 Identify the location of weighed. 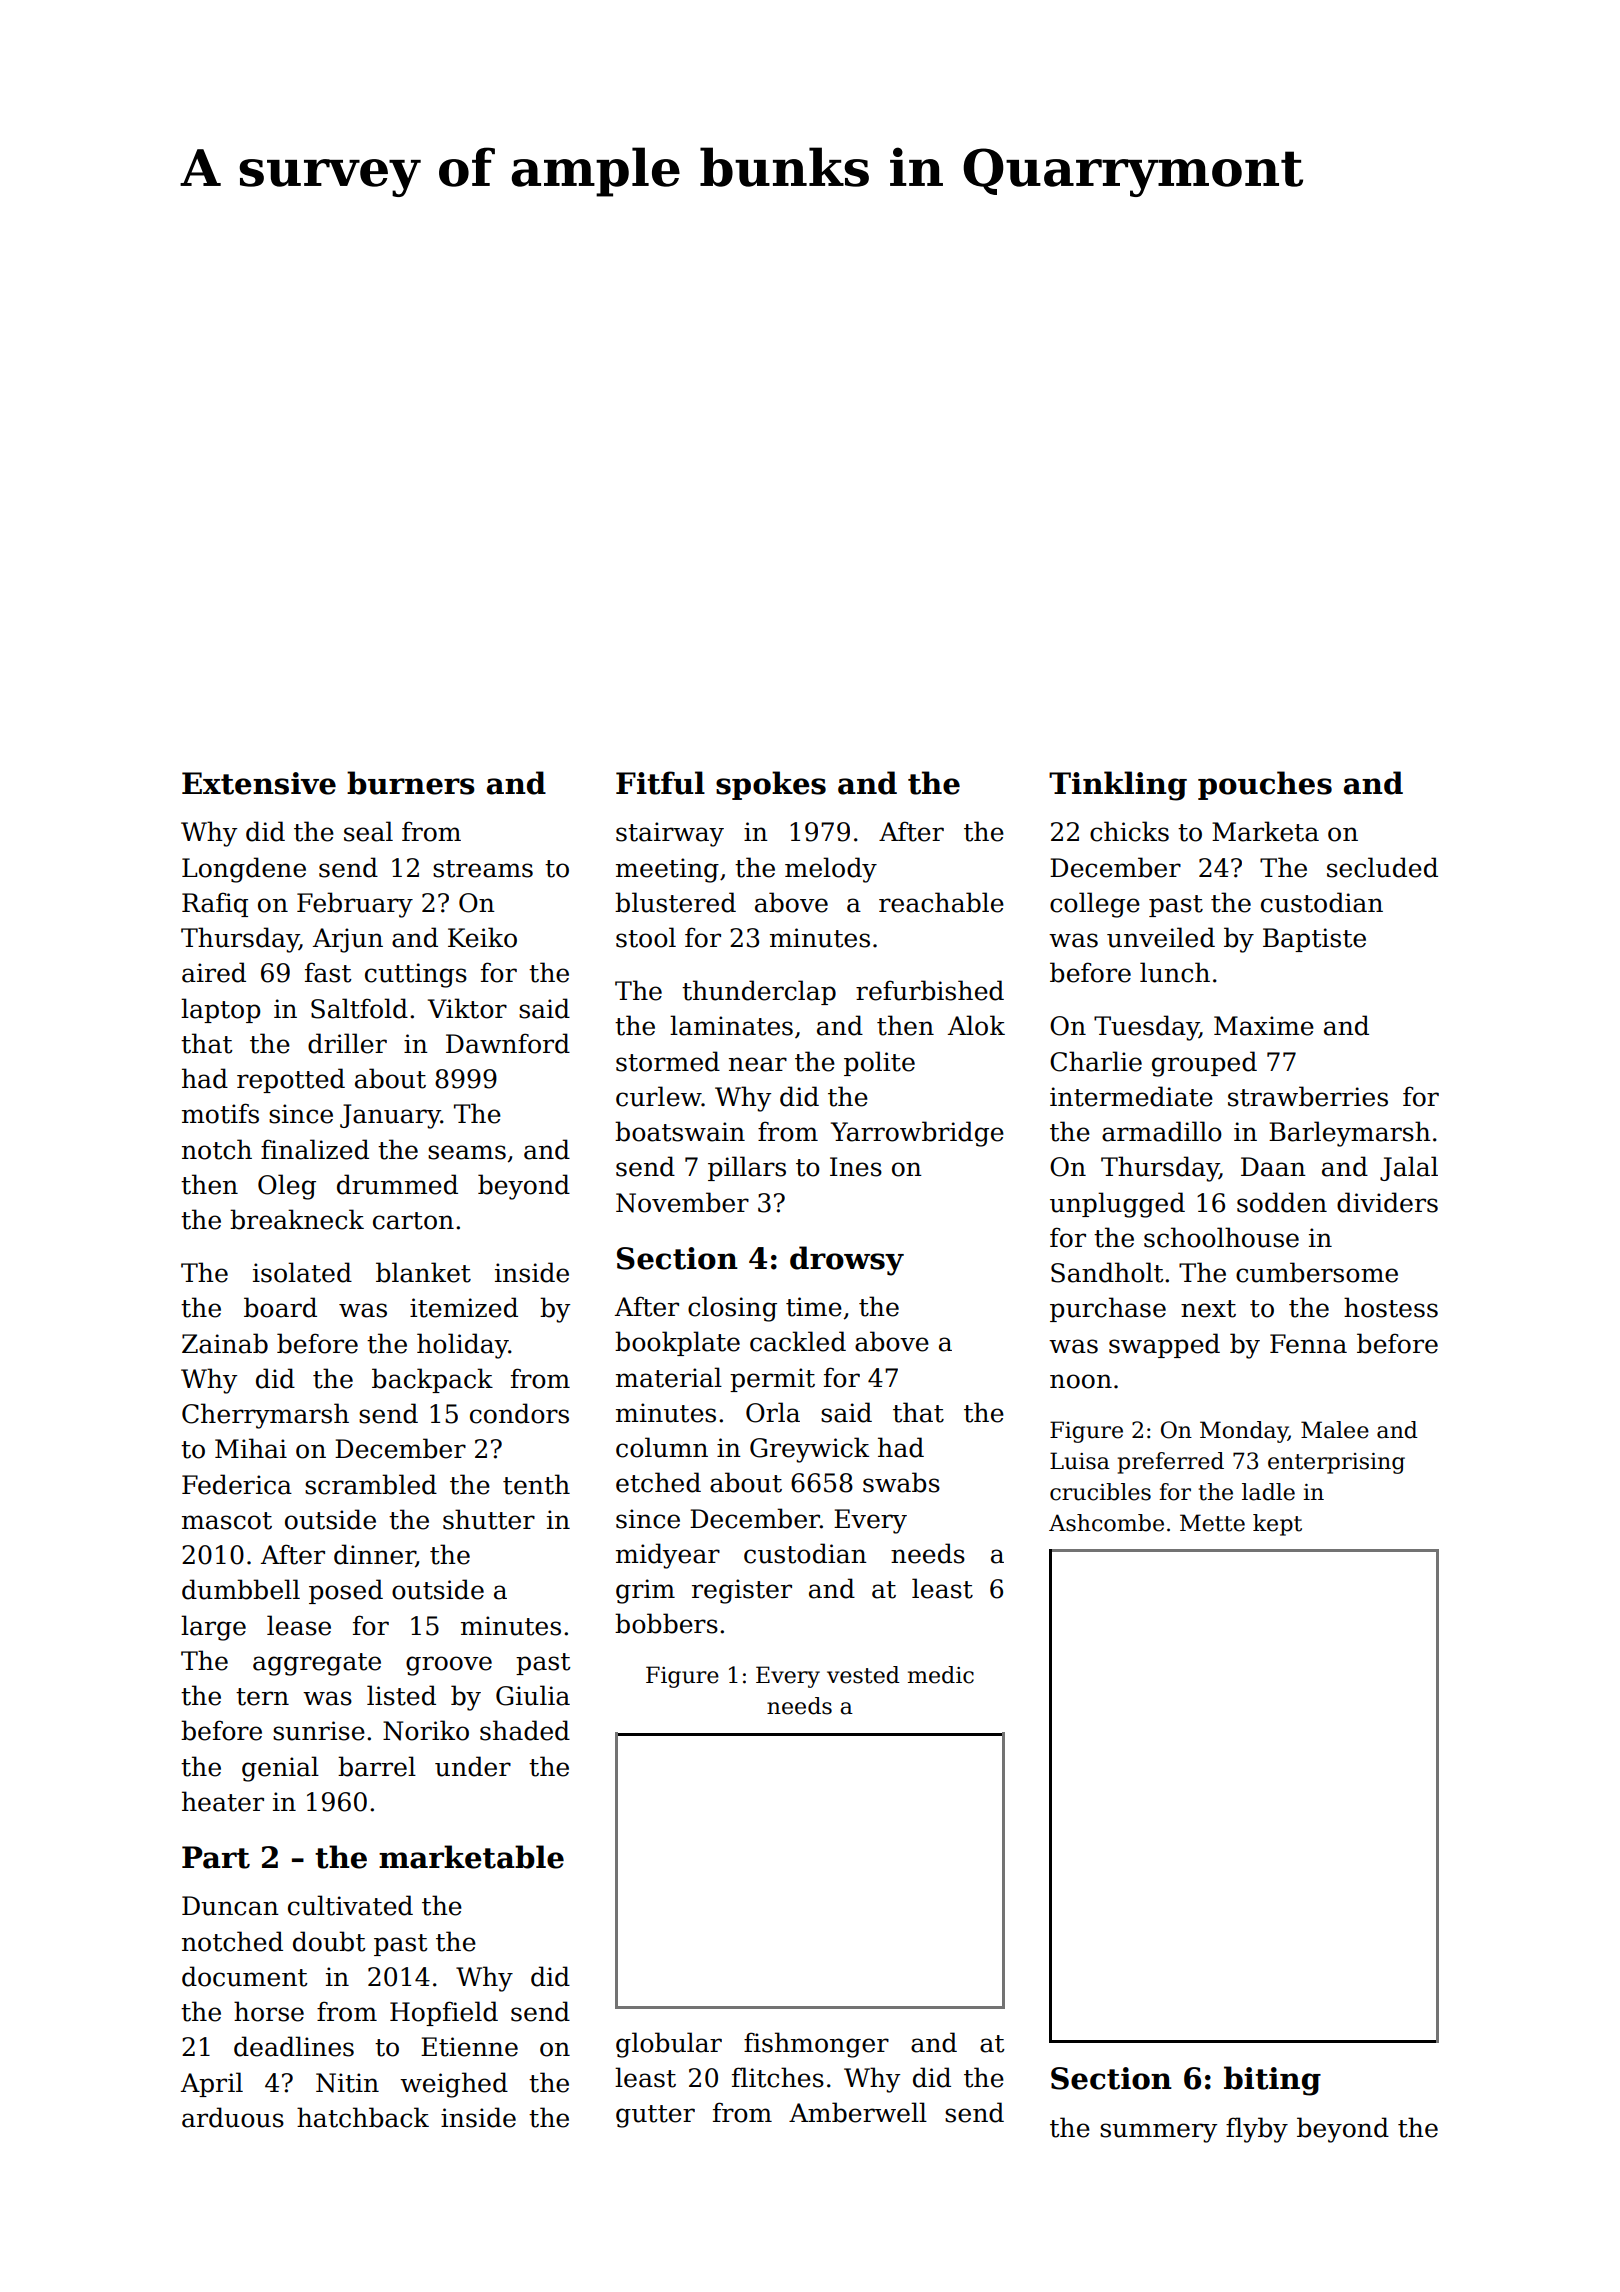
(454, 2085).
